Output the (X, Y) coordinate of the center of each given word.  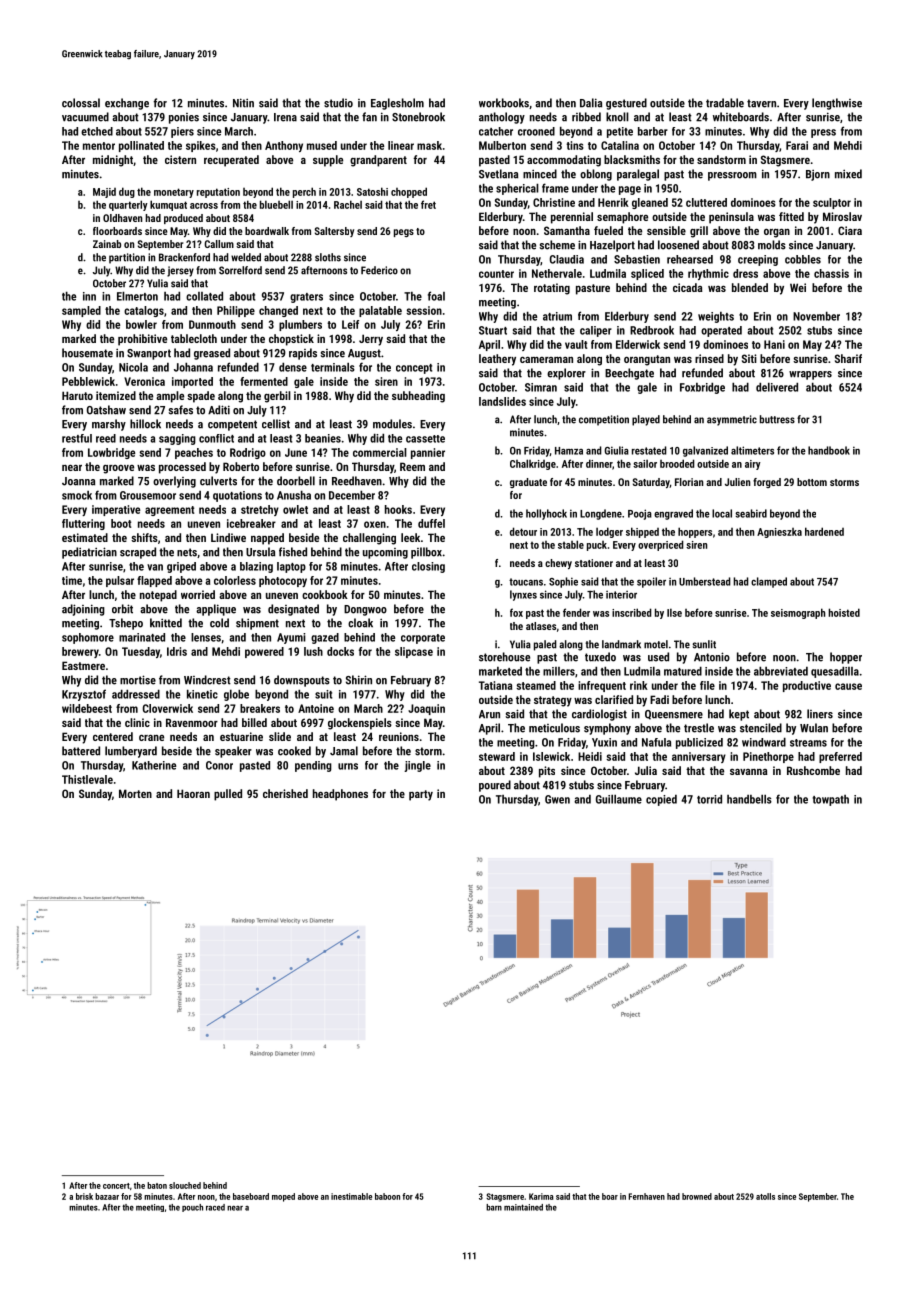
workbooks (504, 103)
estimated (85, 537)
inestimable (351, 1196)
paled (545, 645)
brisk (84, 1196)
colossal (81, 103)
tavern (761, 103)
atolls (765, 1196)
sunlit (704, 644)
